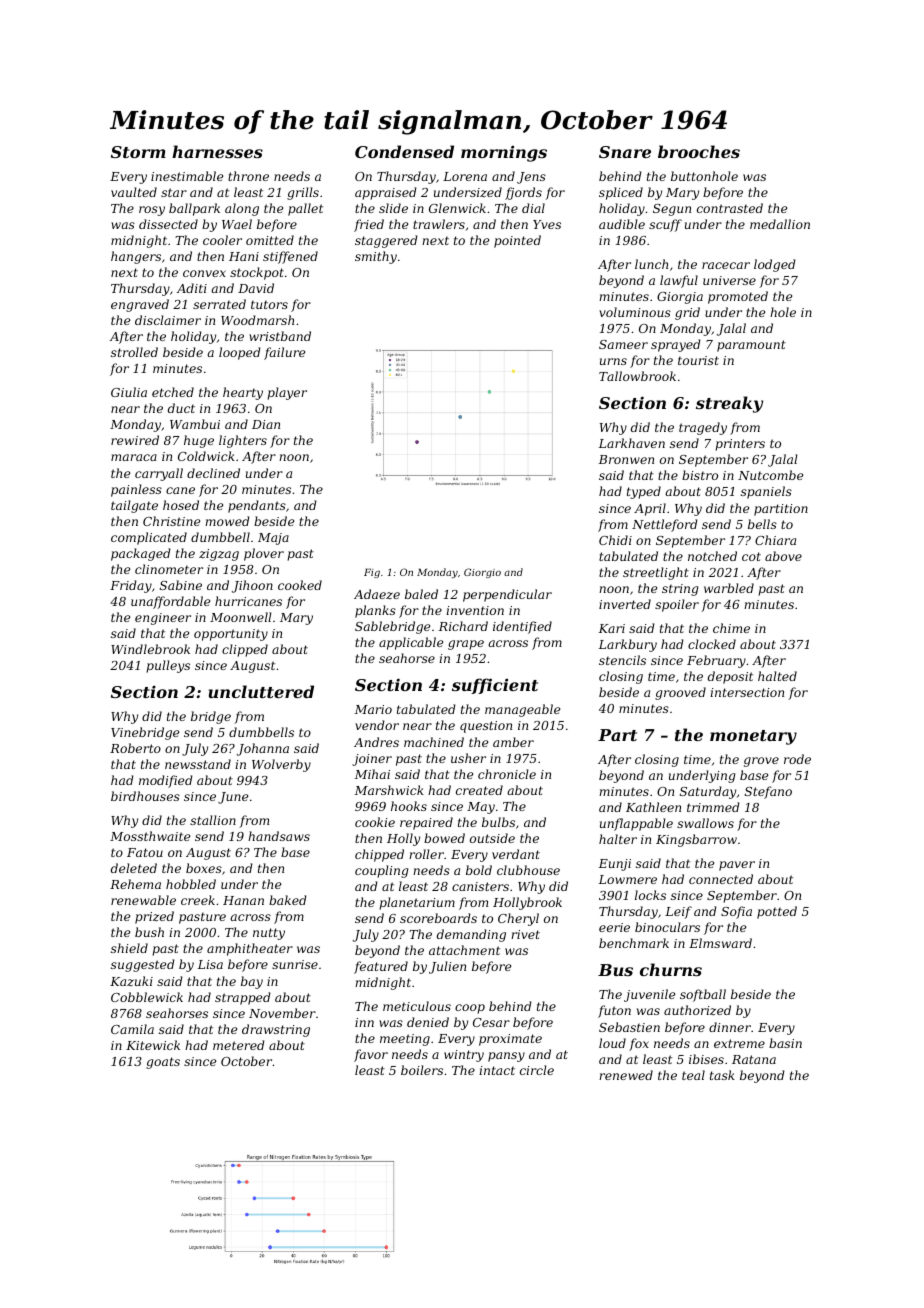  What do you see at coordinates (287, 393) in the screenshot?
I see `player` at bounding box center [287, 393].
